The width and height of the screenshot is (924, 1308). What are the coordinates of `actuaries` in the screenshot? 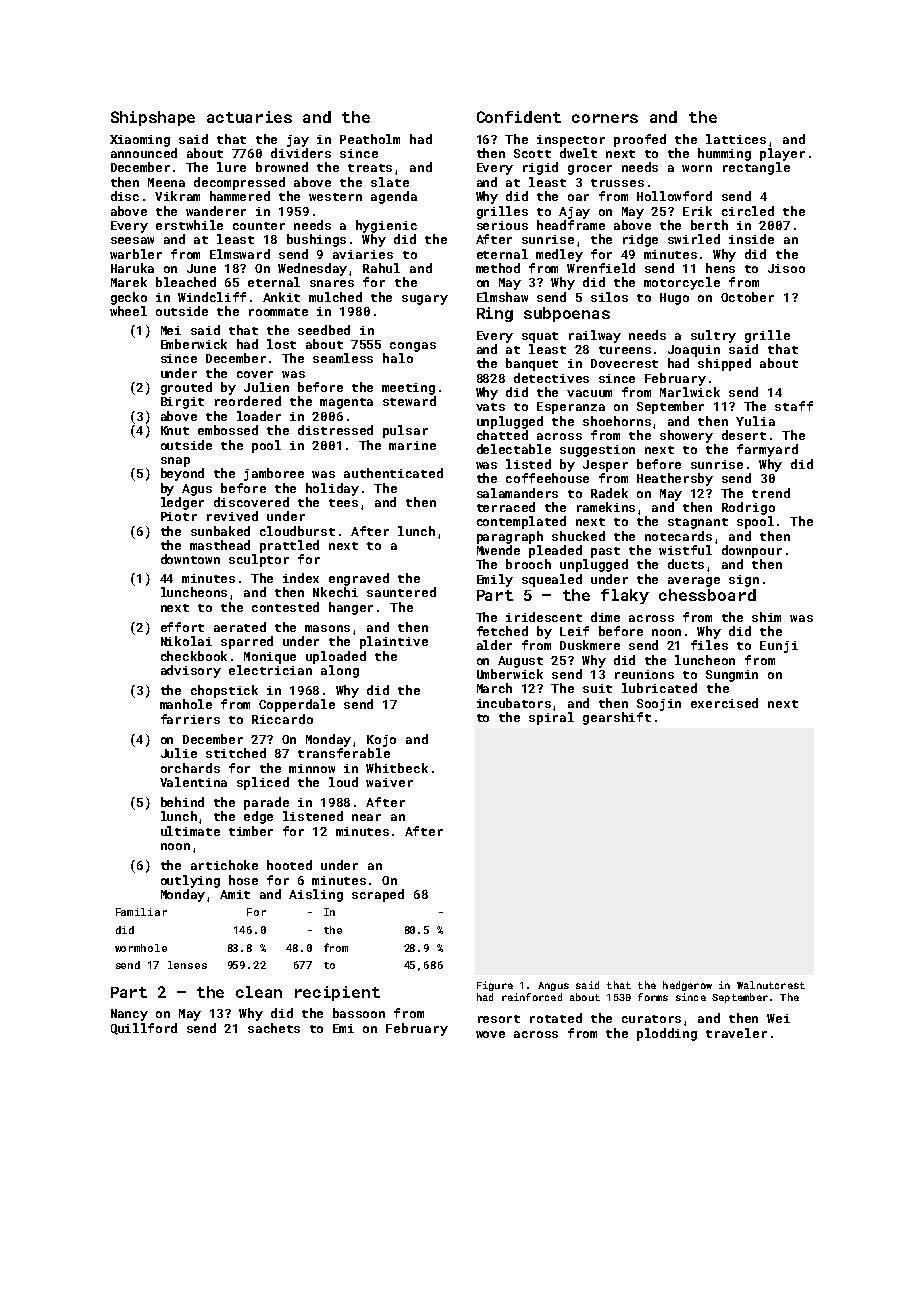 It's located at (249, 117).
